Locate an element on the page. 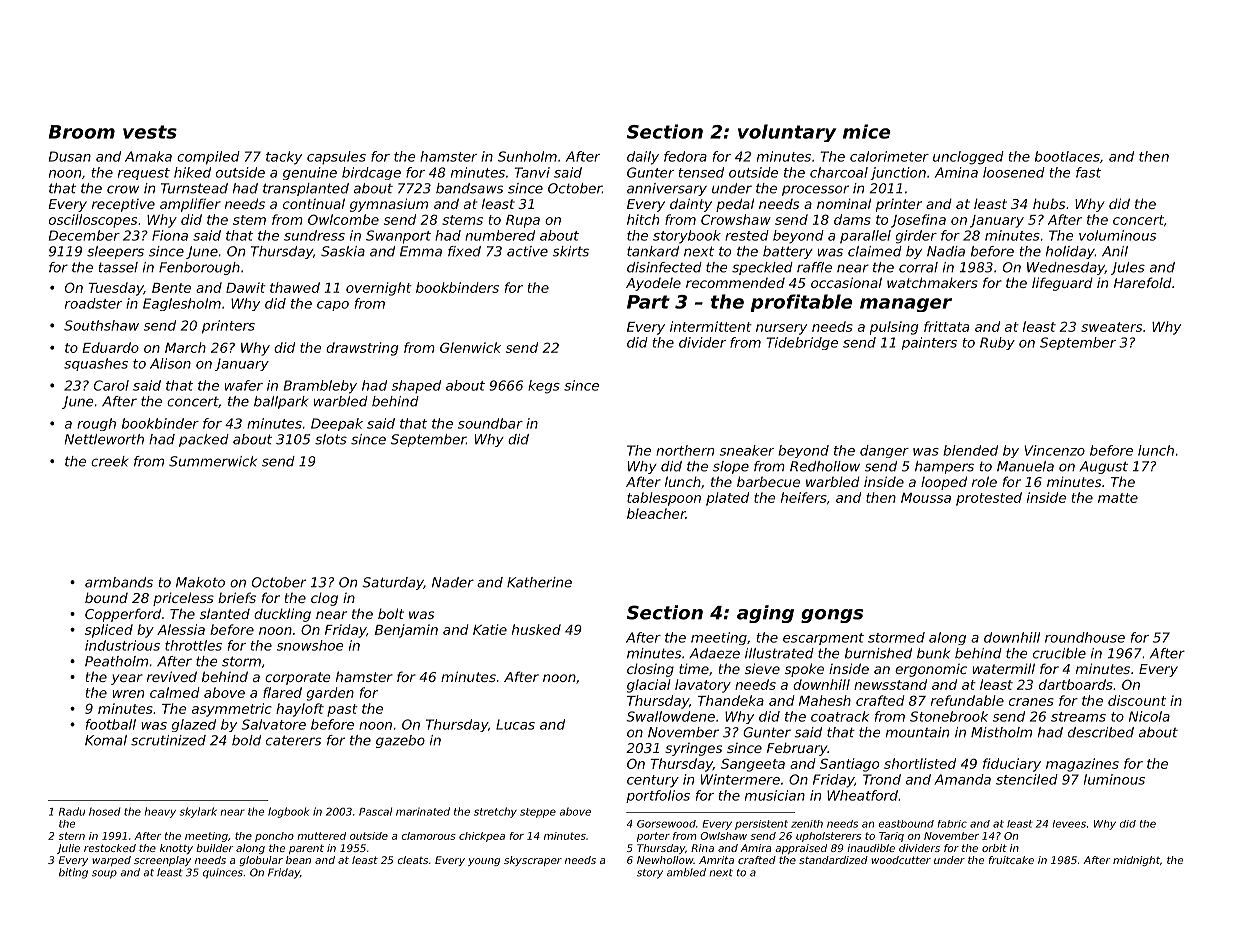 This document has height=952, width=1233. tankard is located at coordinates (653, 251).
